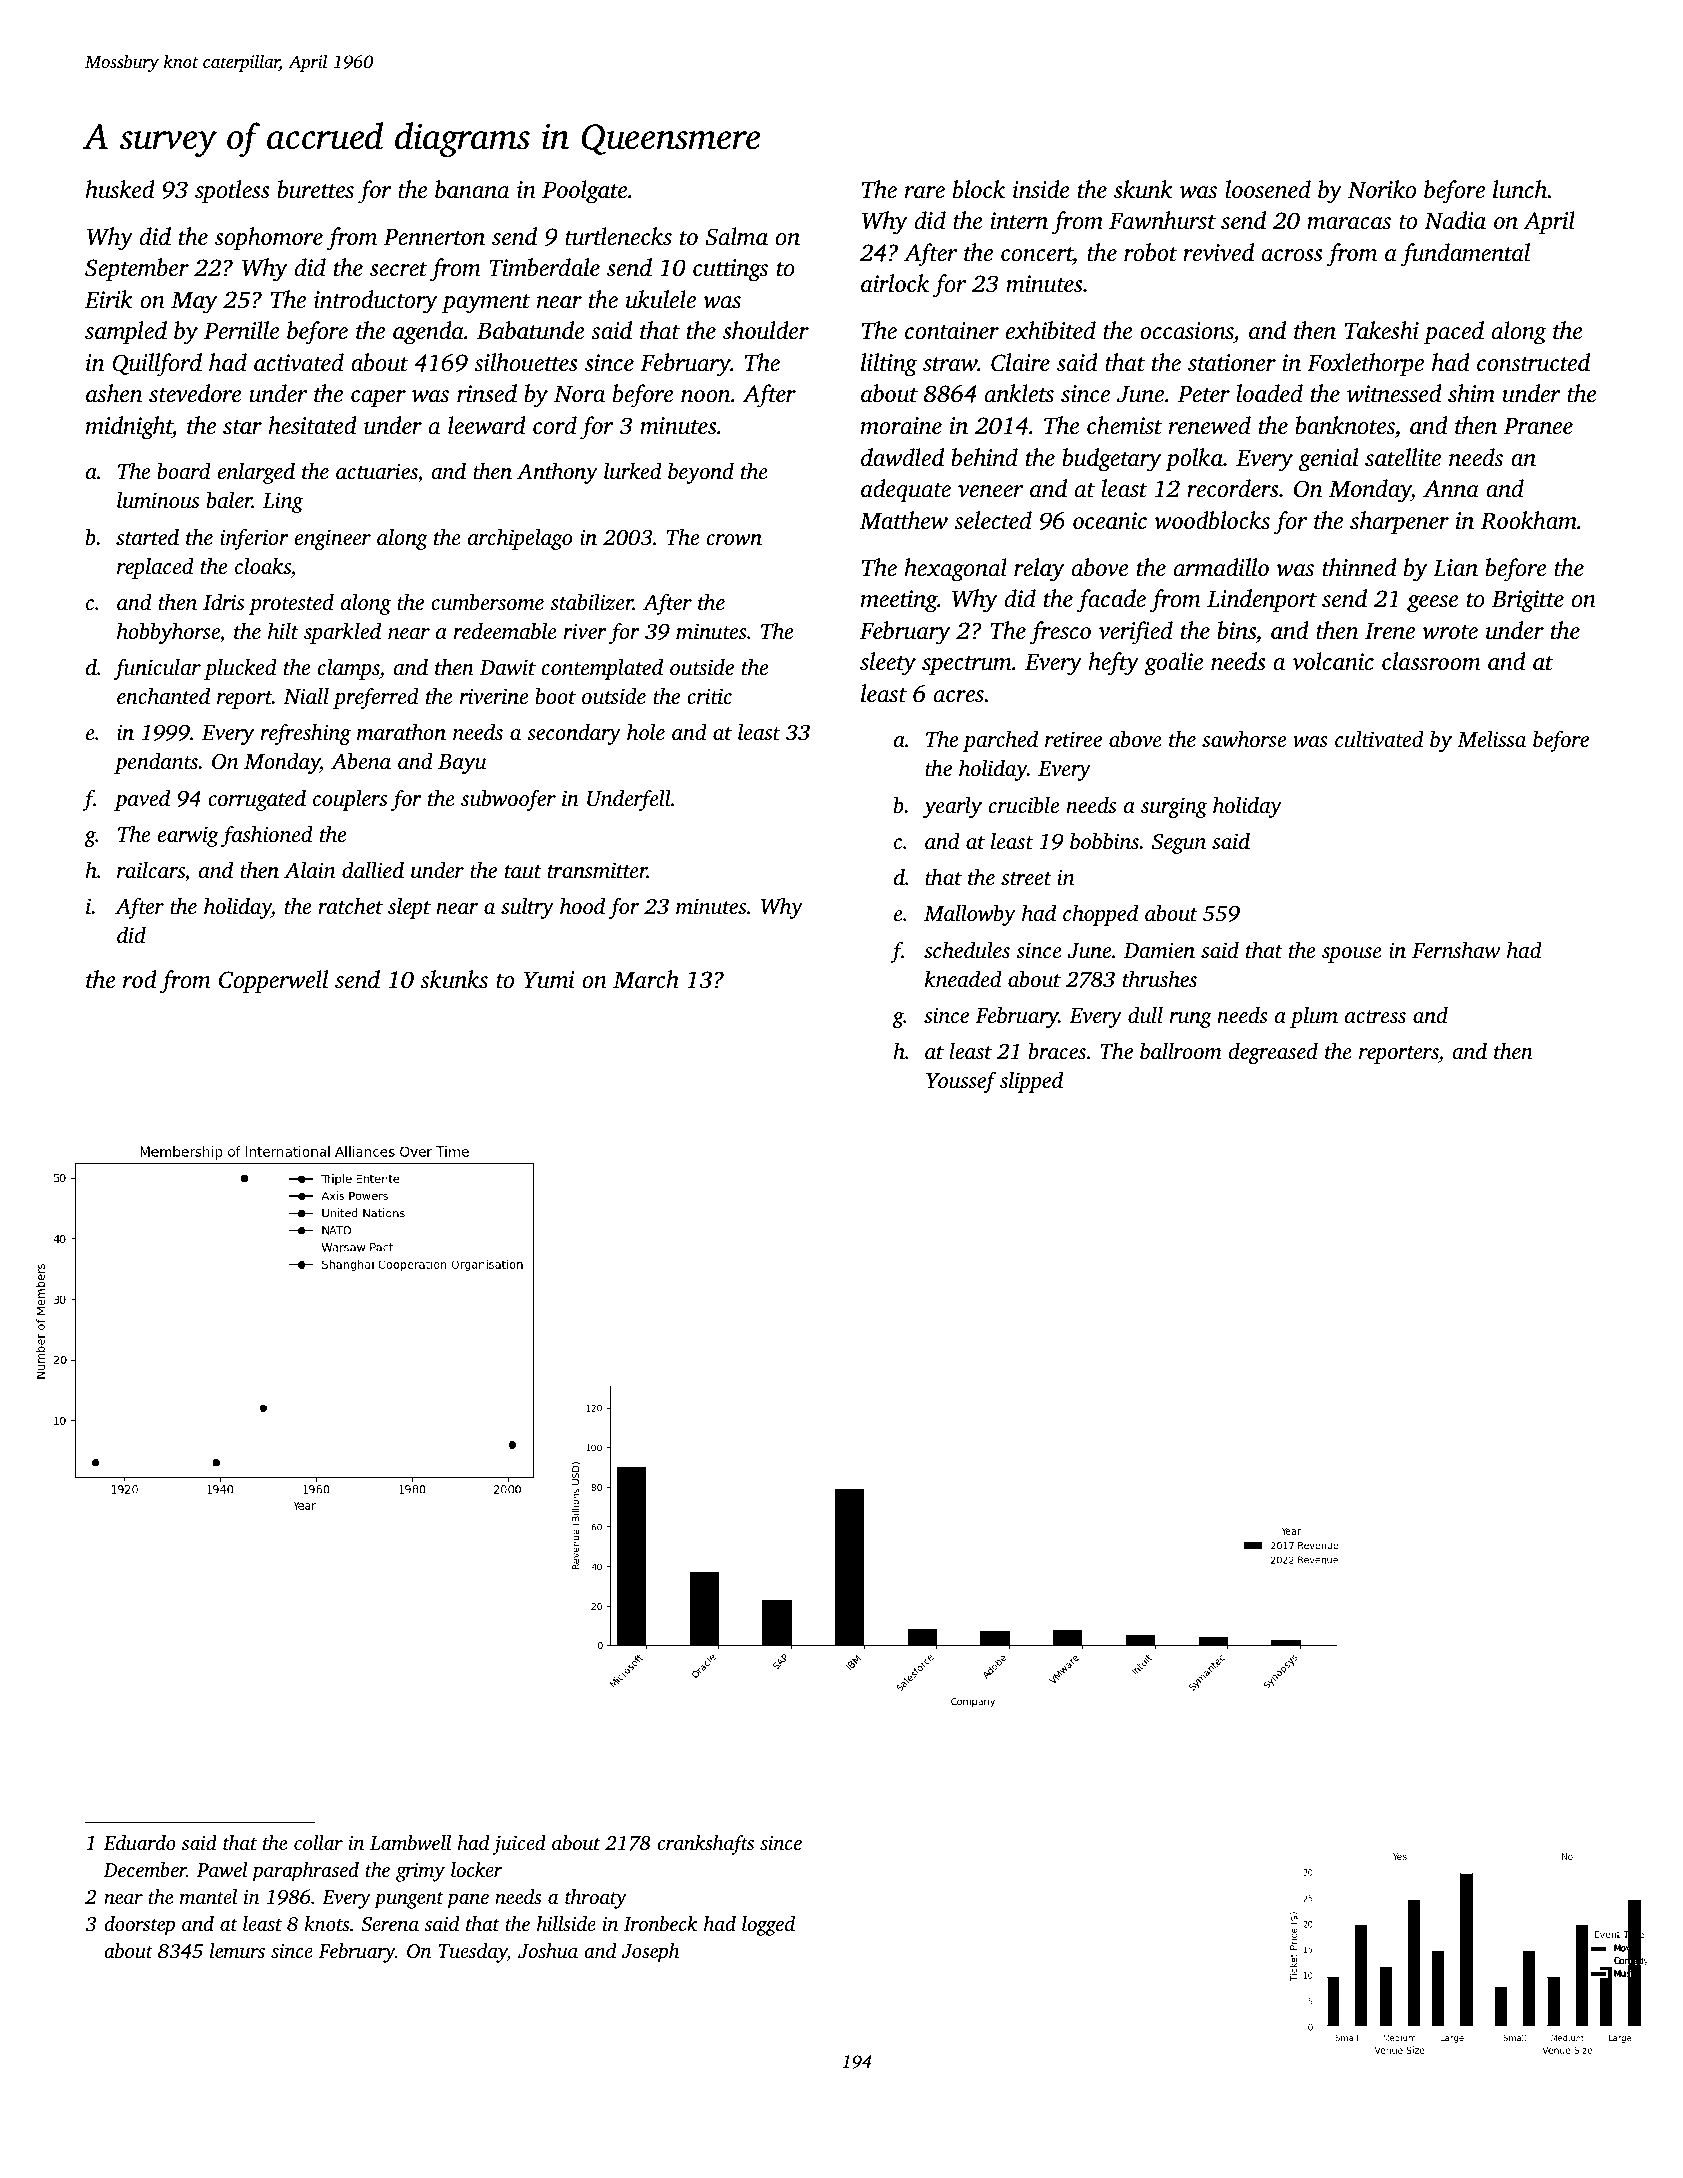 This page has width=1683, height=2178. I want to click on hesitated, so click(313, 425).
